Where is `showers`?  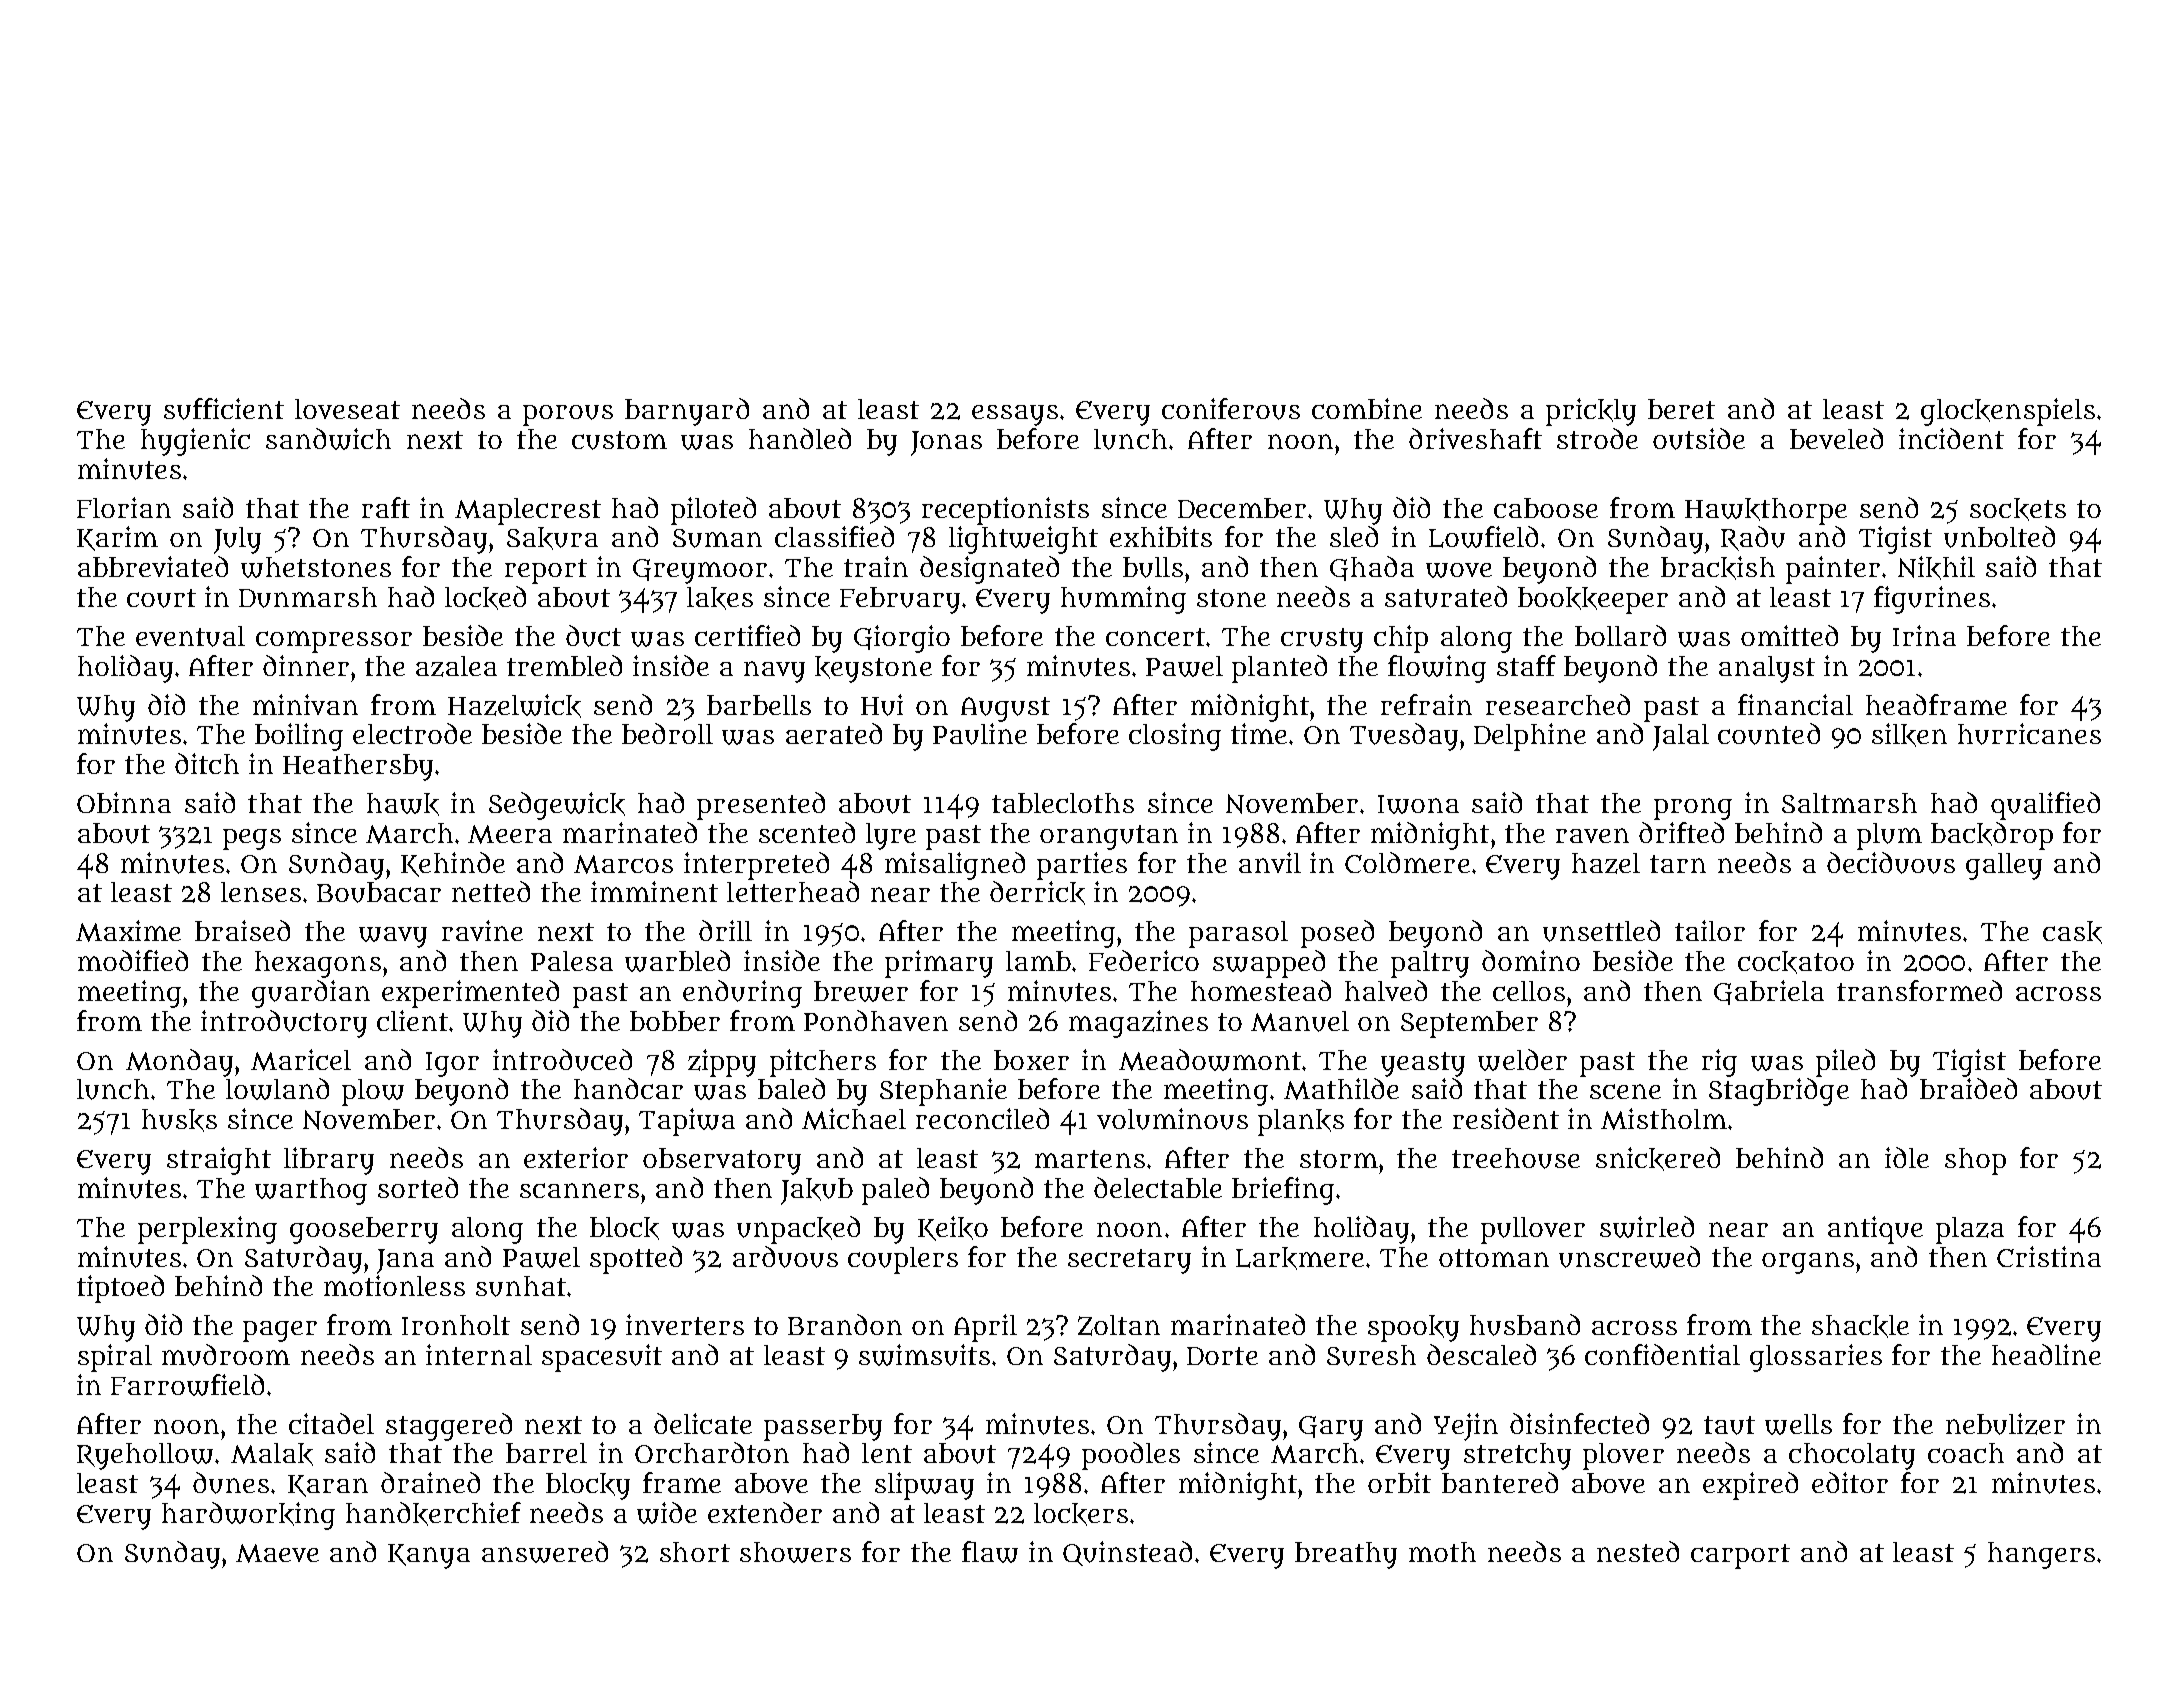
showers is located at coordinates (795, 1552).
